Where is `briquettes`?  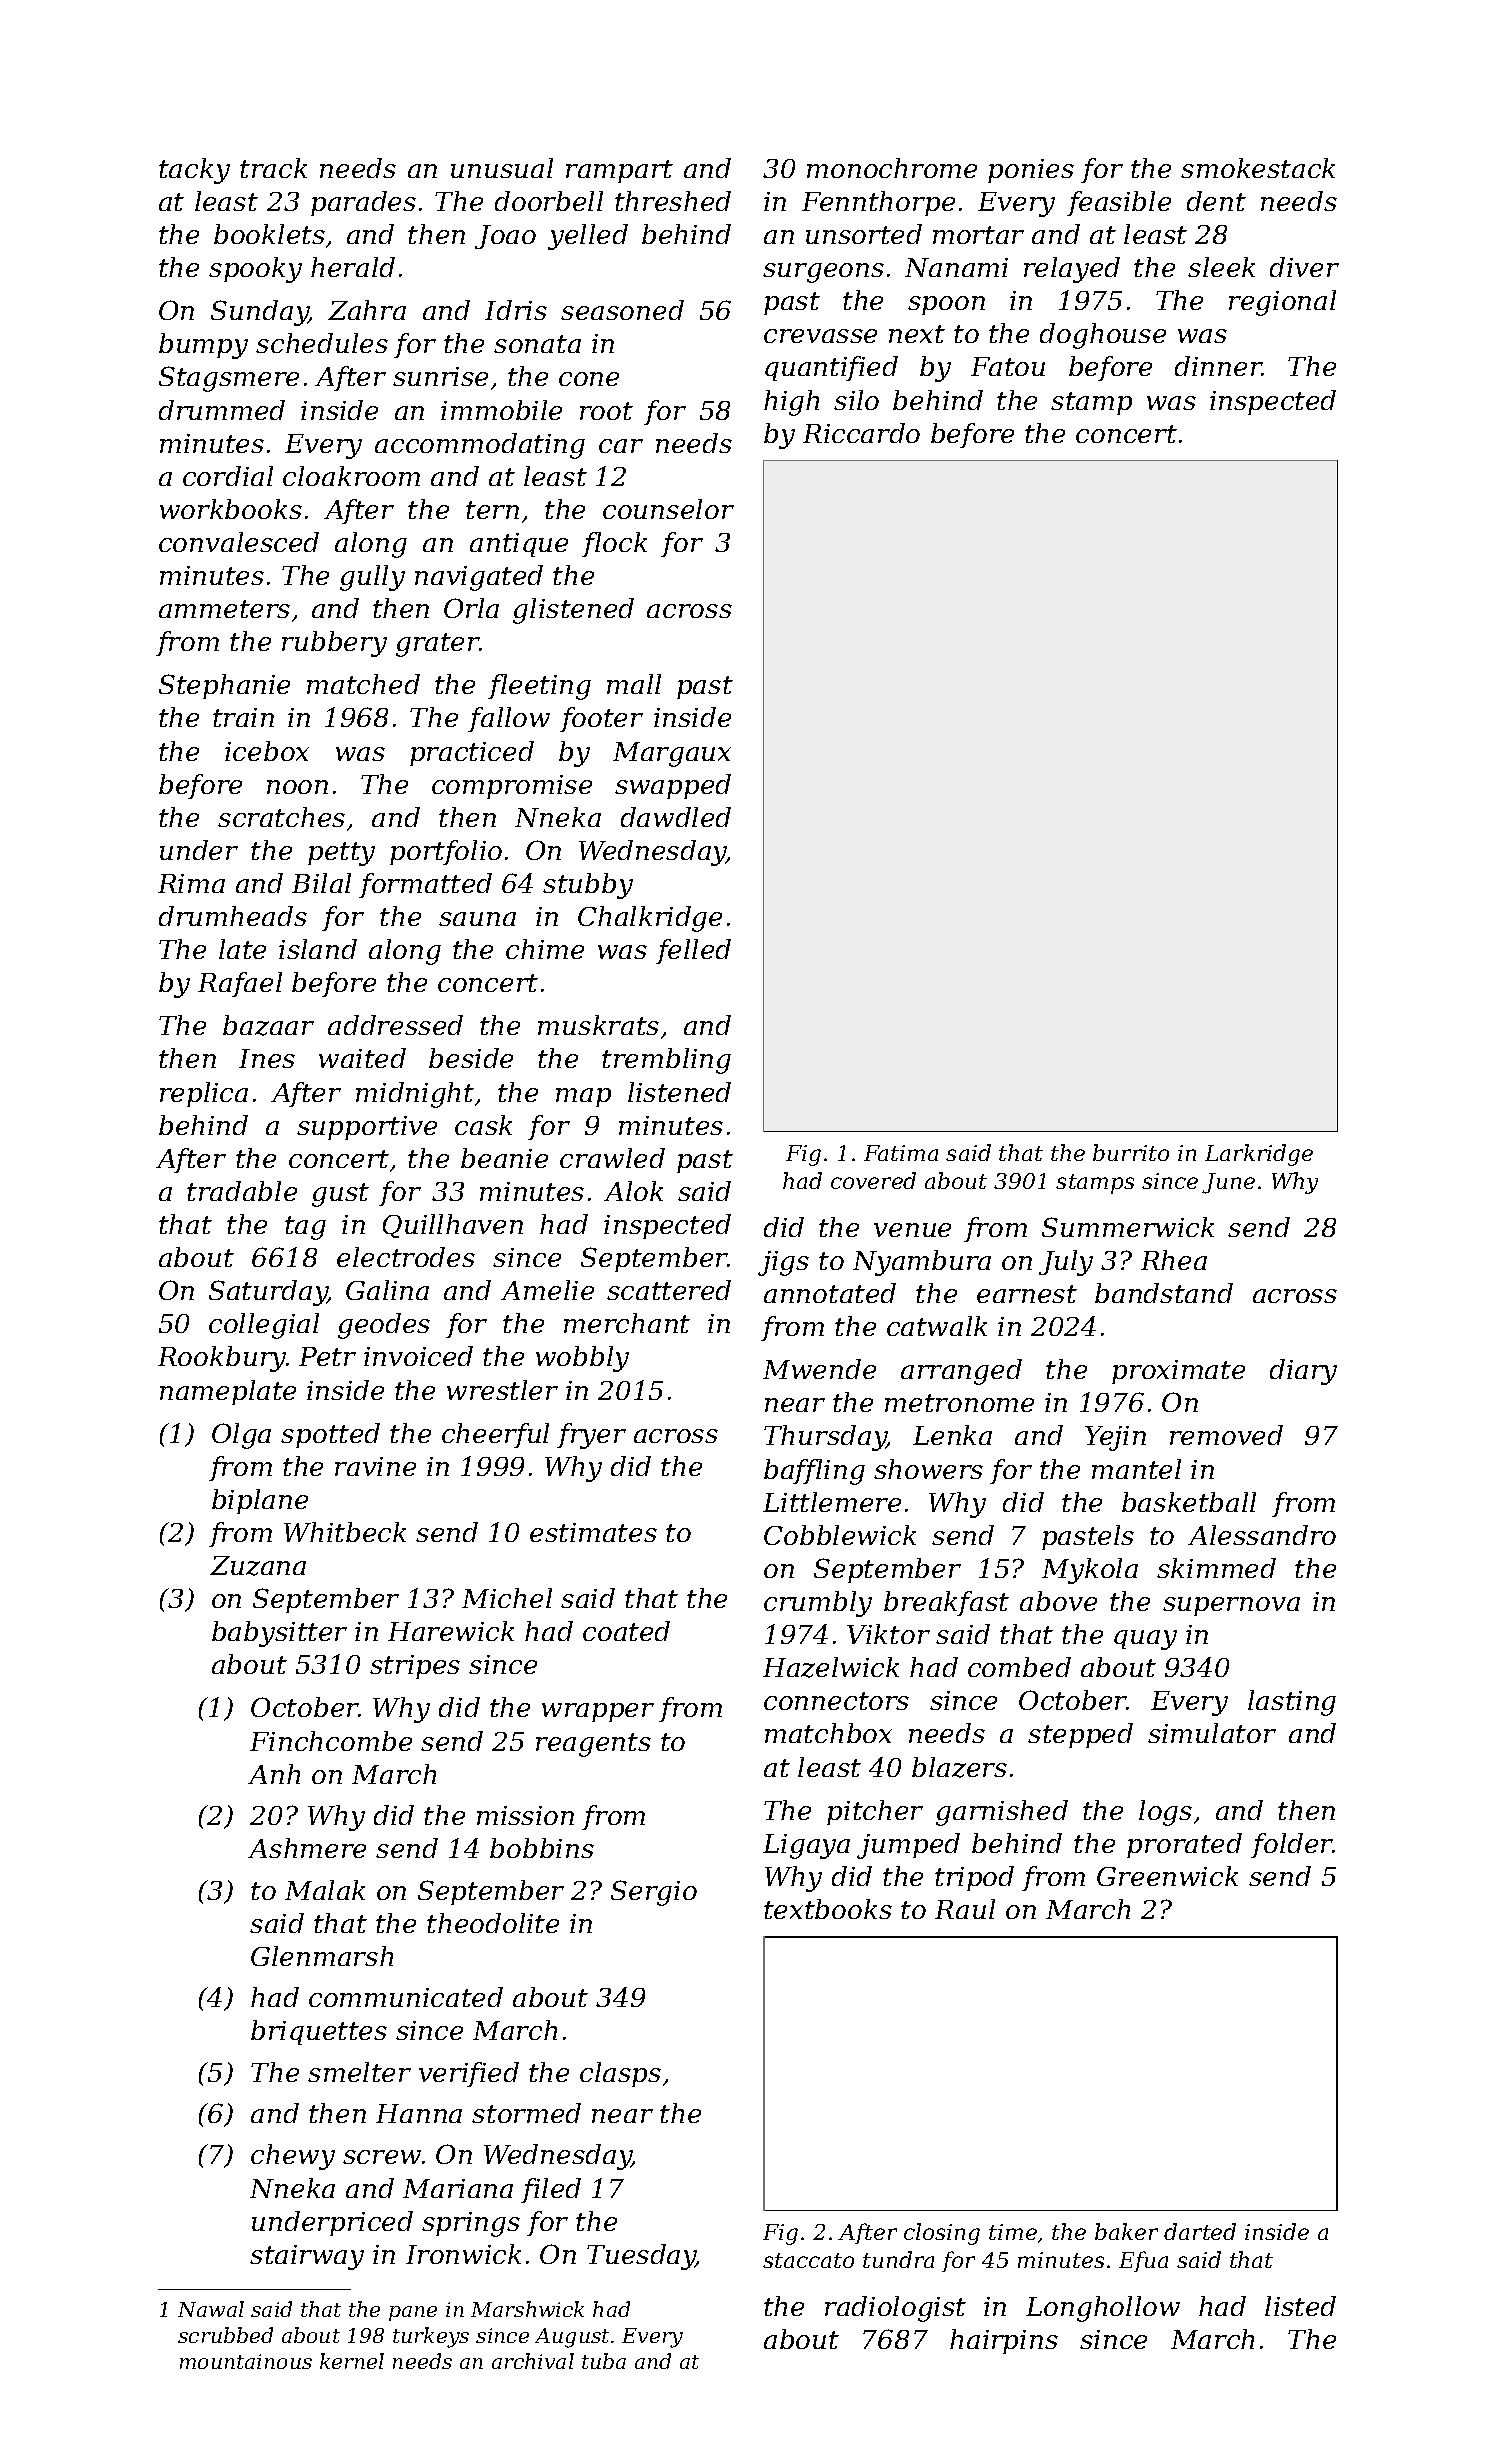
briquettes is located at coordinates (319, 2032).
